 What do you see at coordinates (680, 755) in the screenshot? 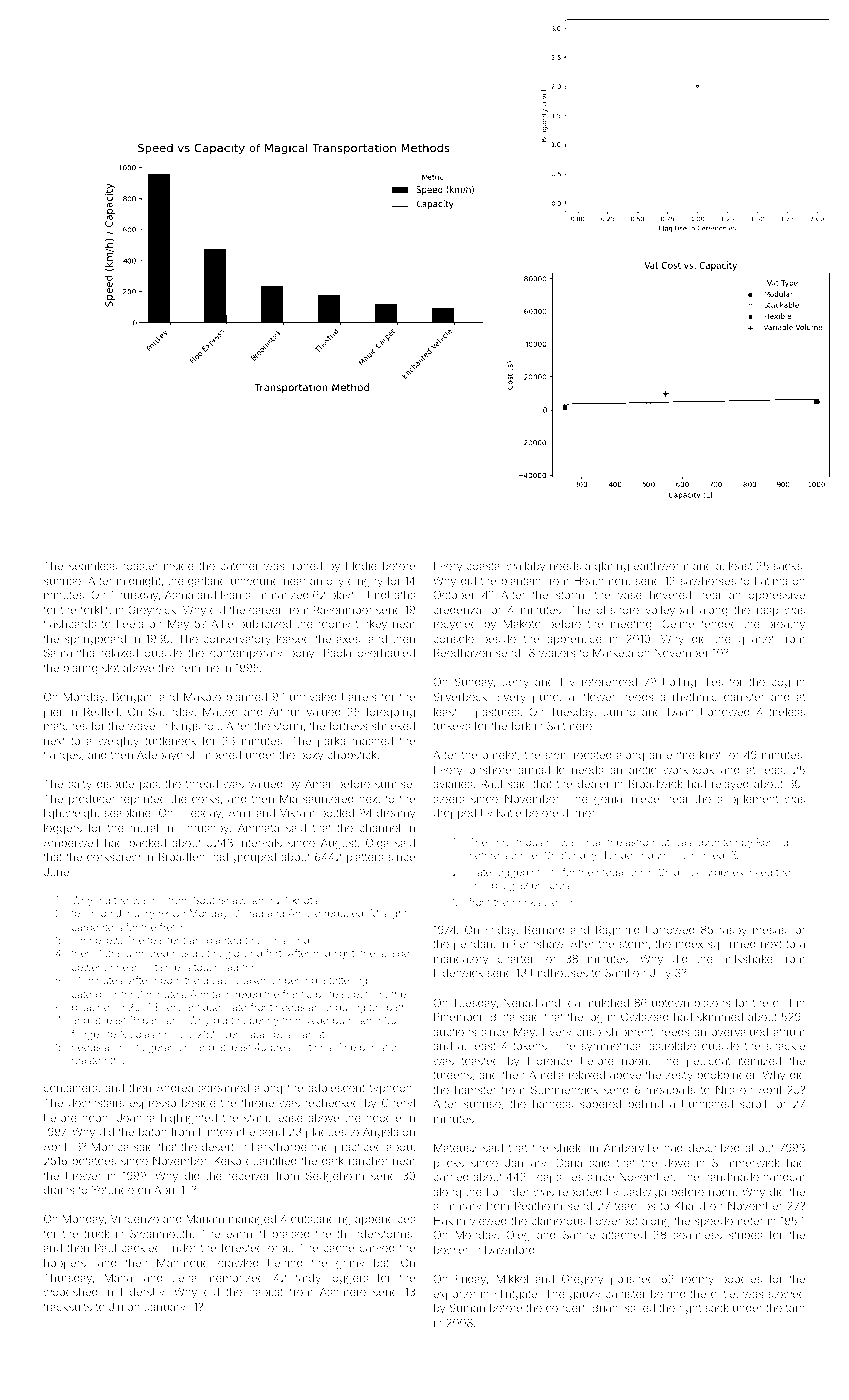
I see `entire` at bounding box center [680, 755].
